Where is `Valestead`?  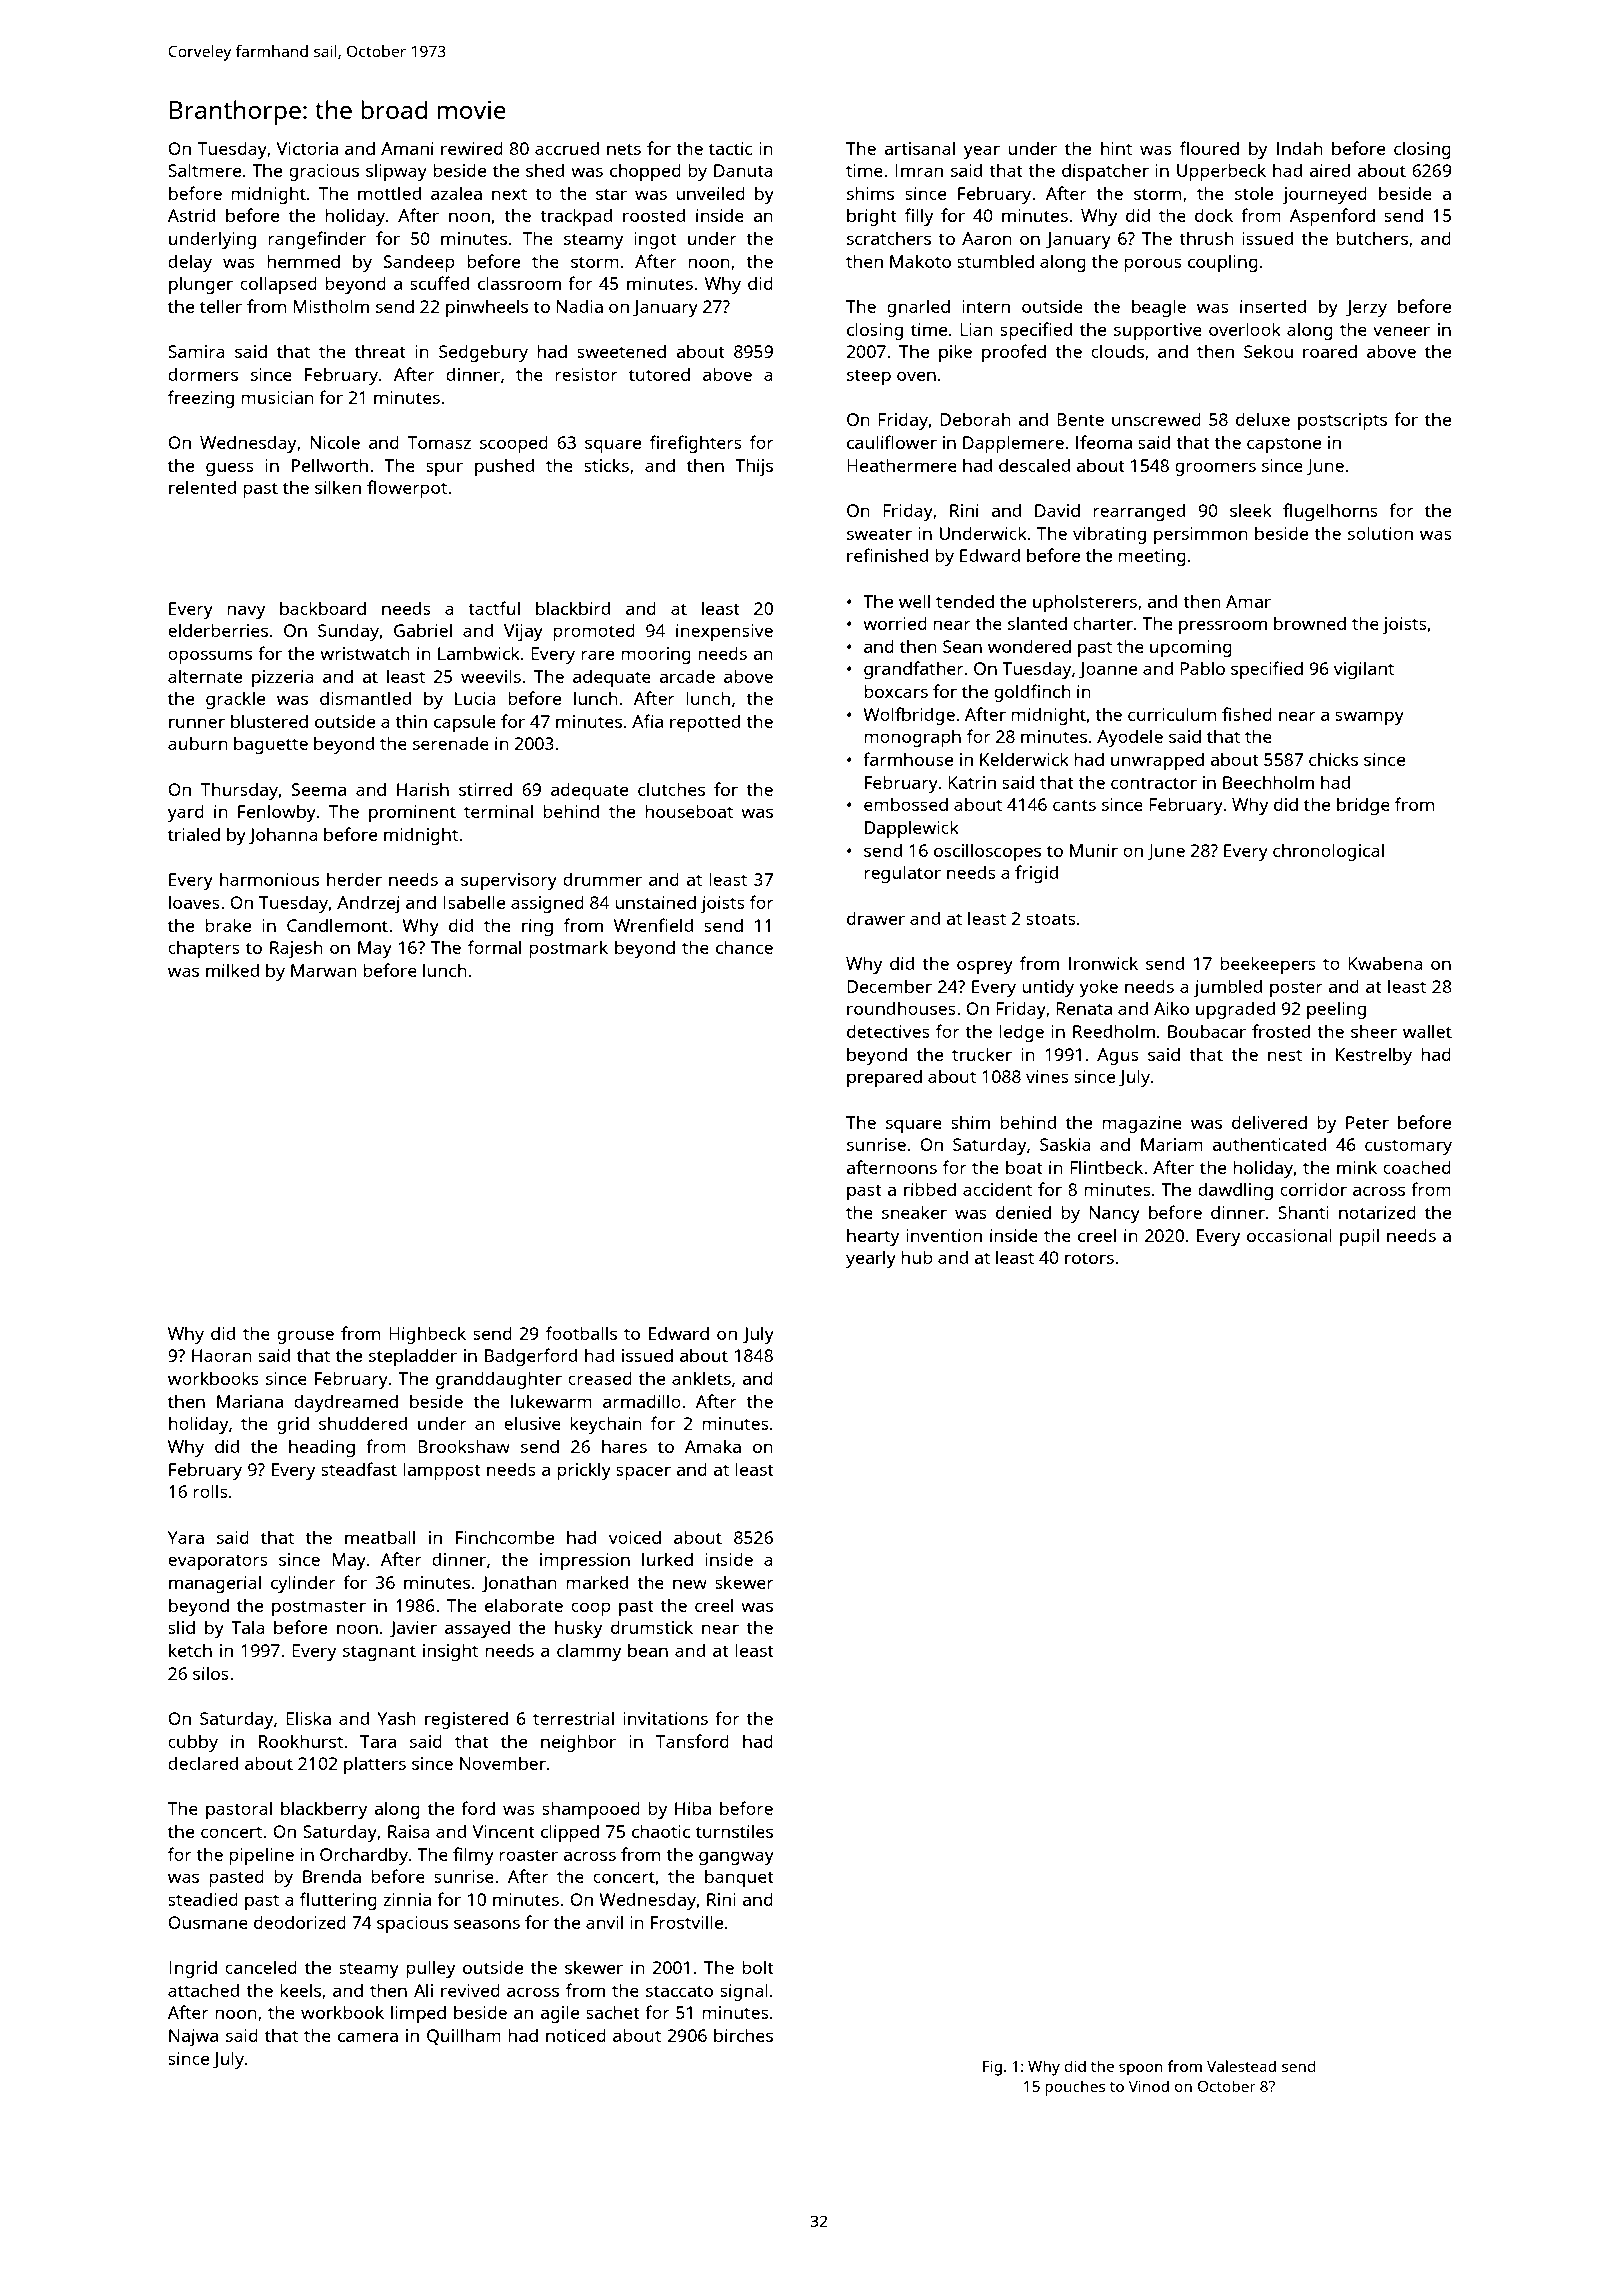
Valestead is located at coordinates (1241, 2066).
